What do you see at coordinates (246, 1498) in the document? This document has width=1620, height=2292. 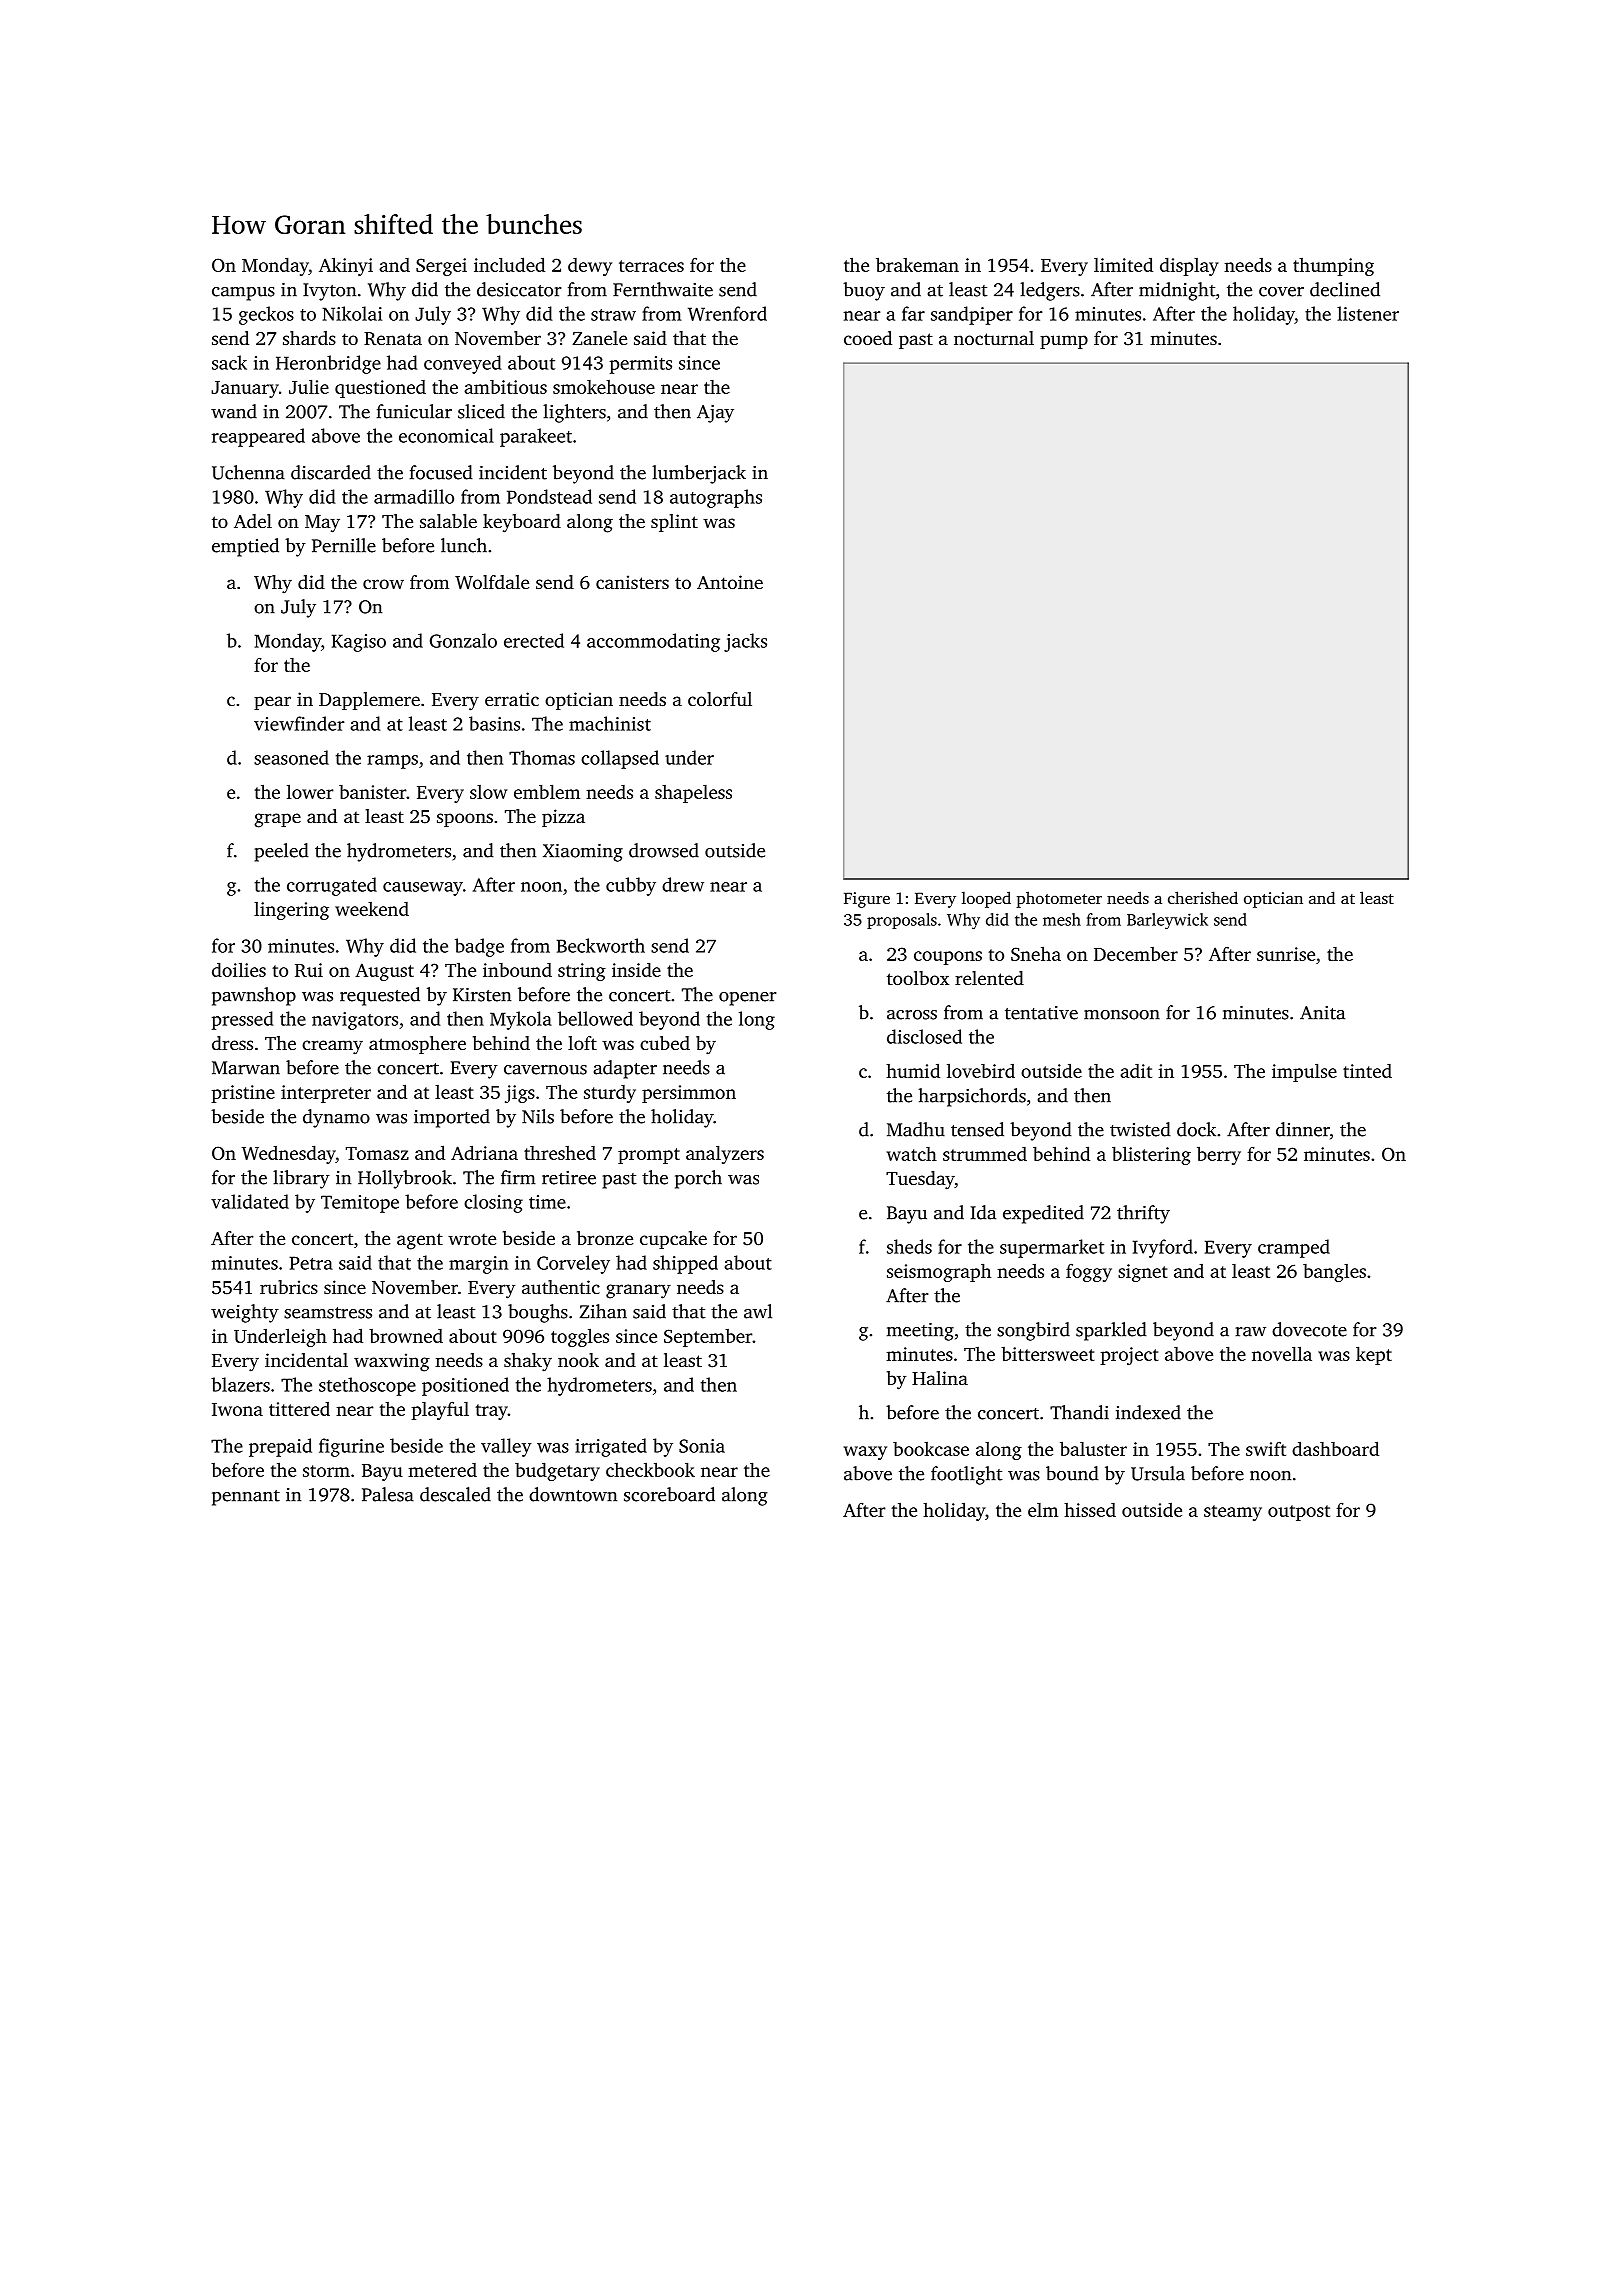 I see `pennant` at bounding box center [246, 1498].
